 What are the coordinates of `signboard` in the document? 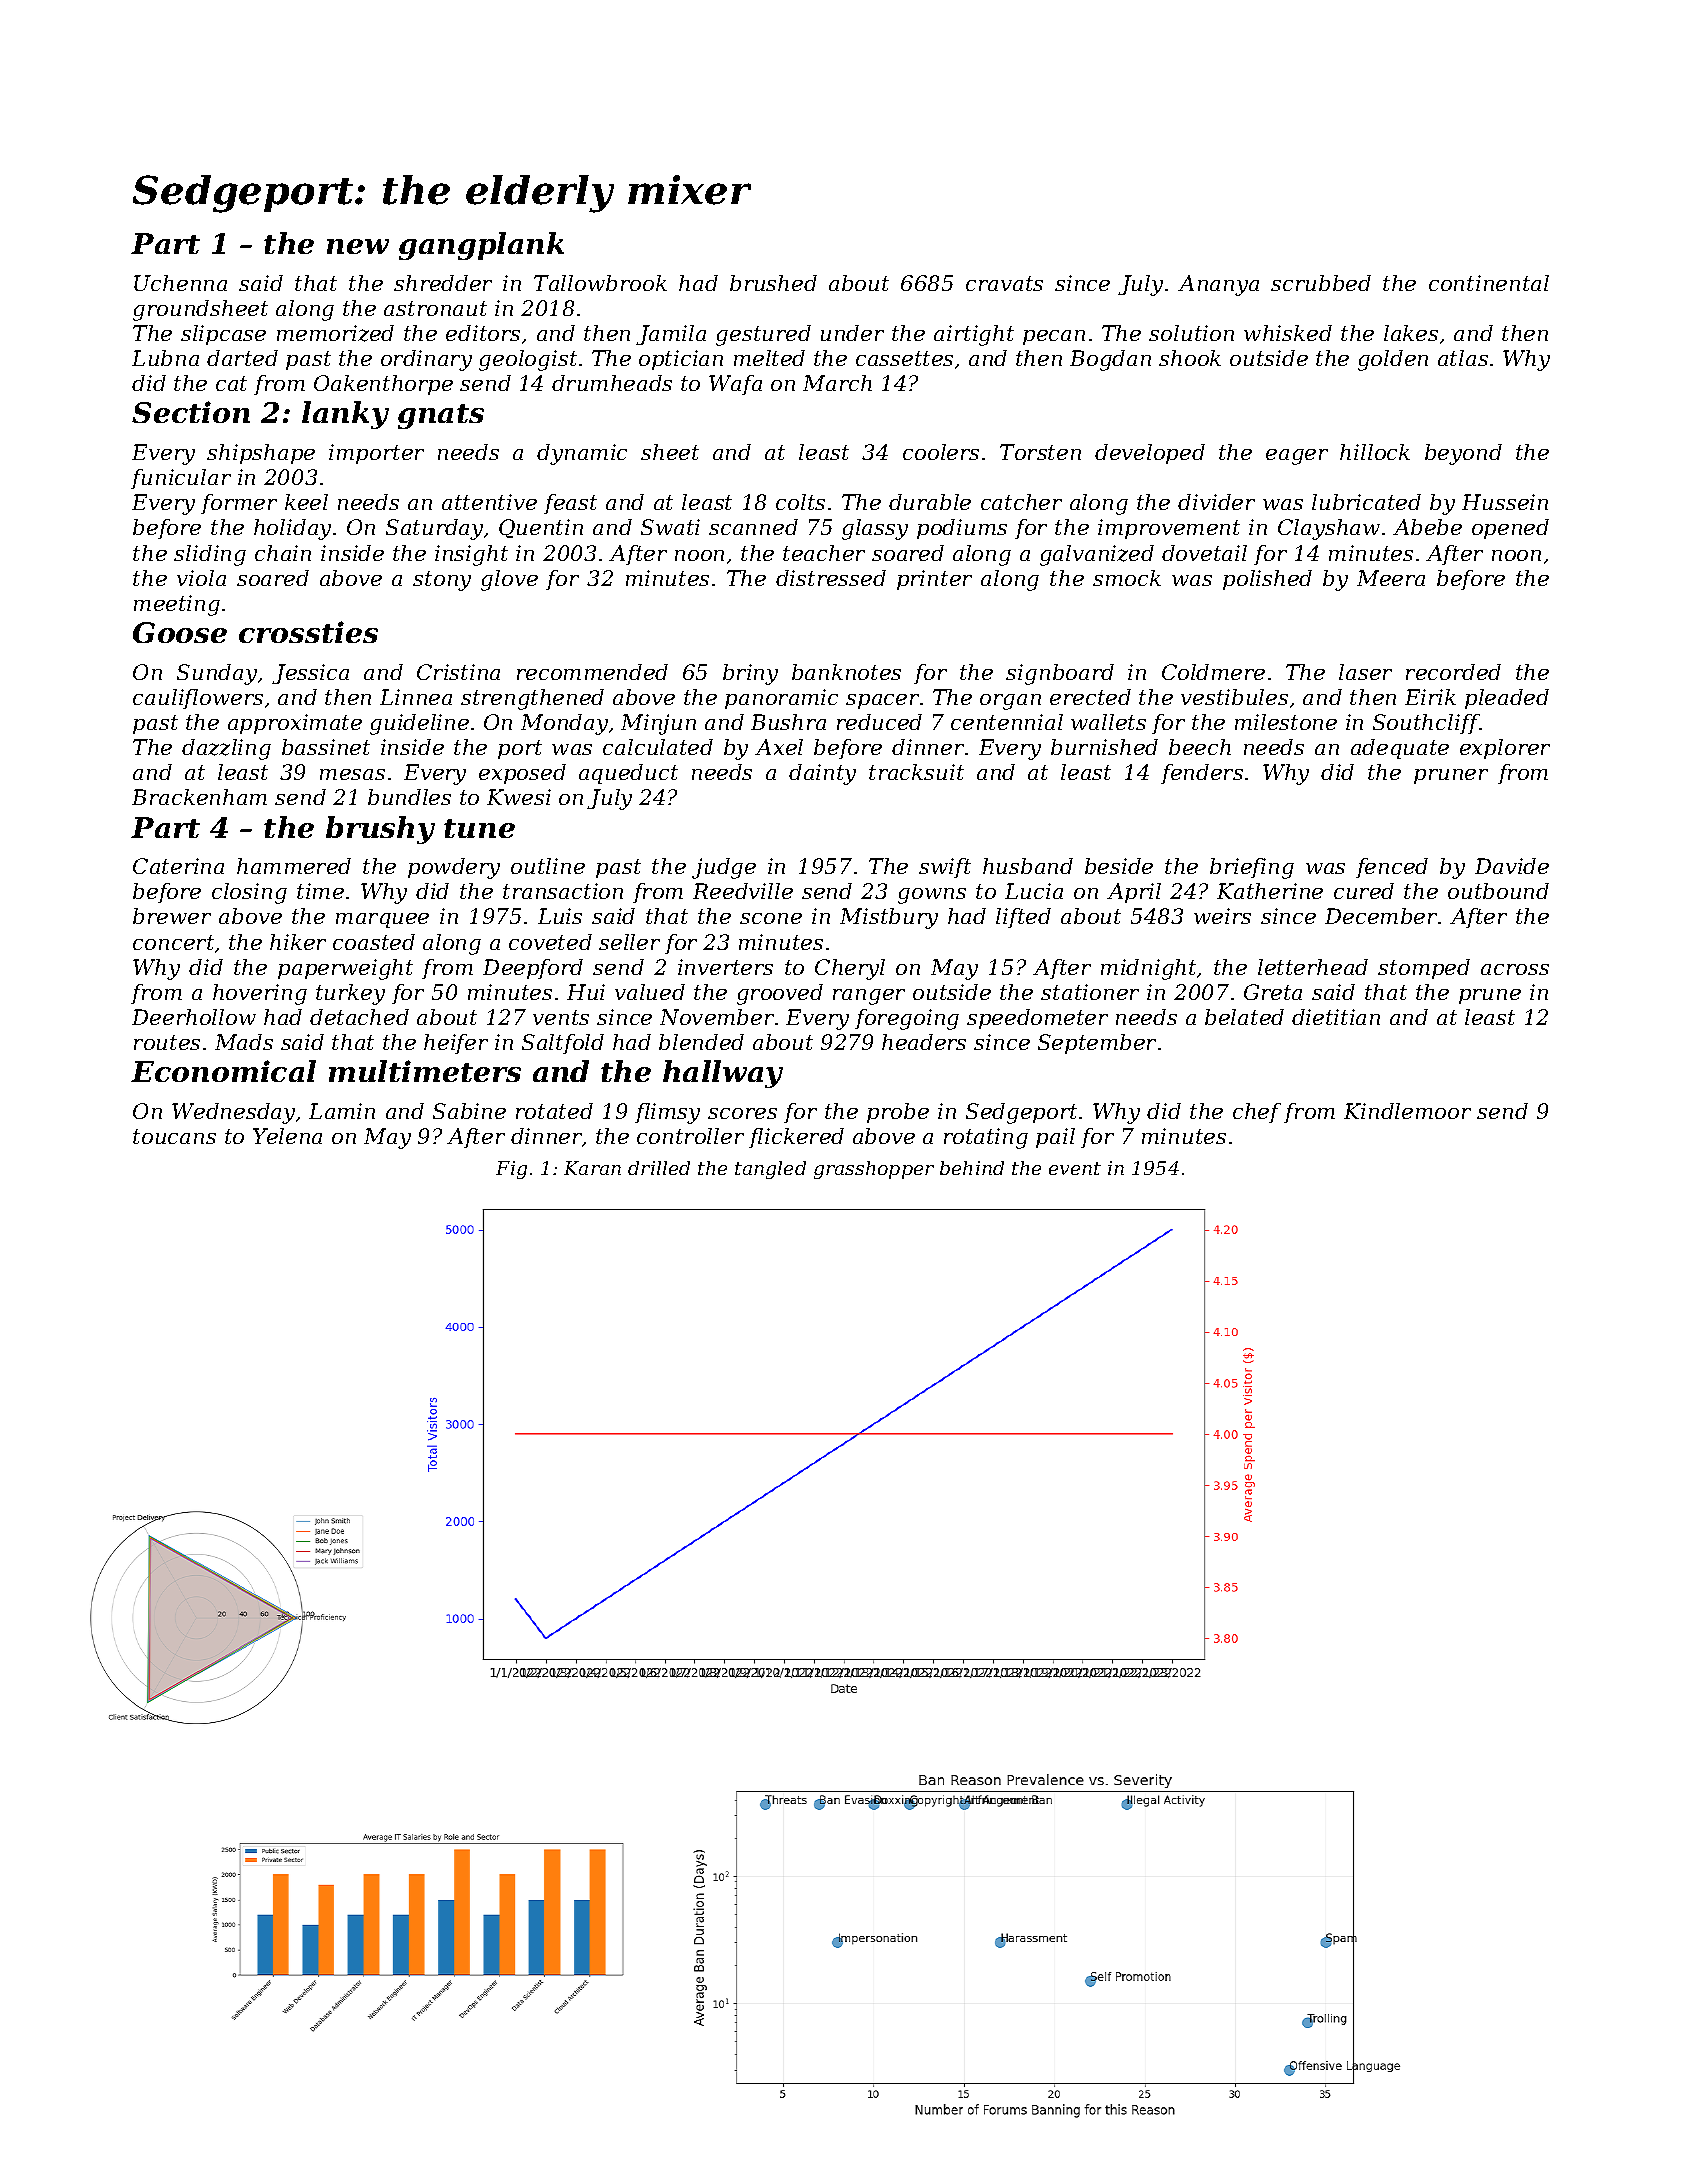 It's located at (1060, 674).
